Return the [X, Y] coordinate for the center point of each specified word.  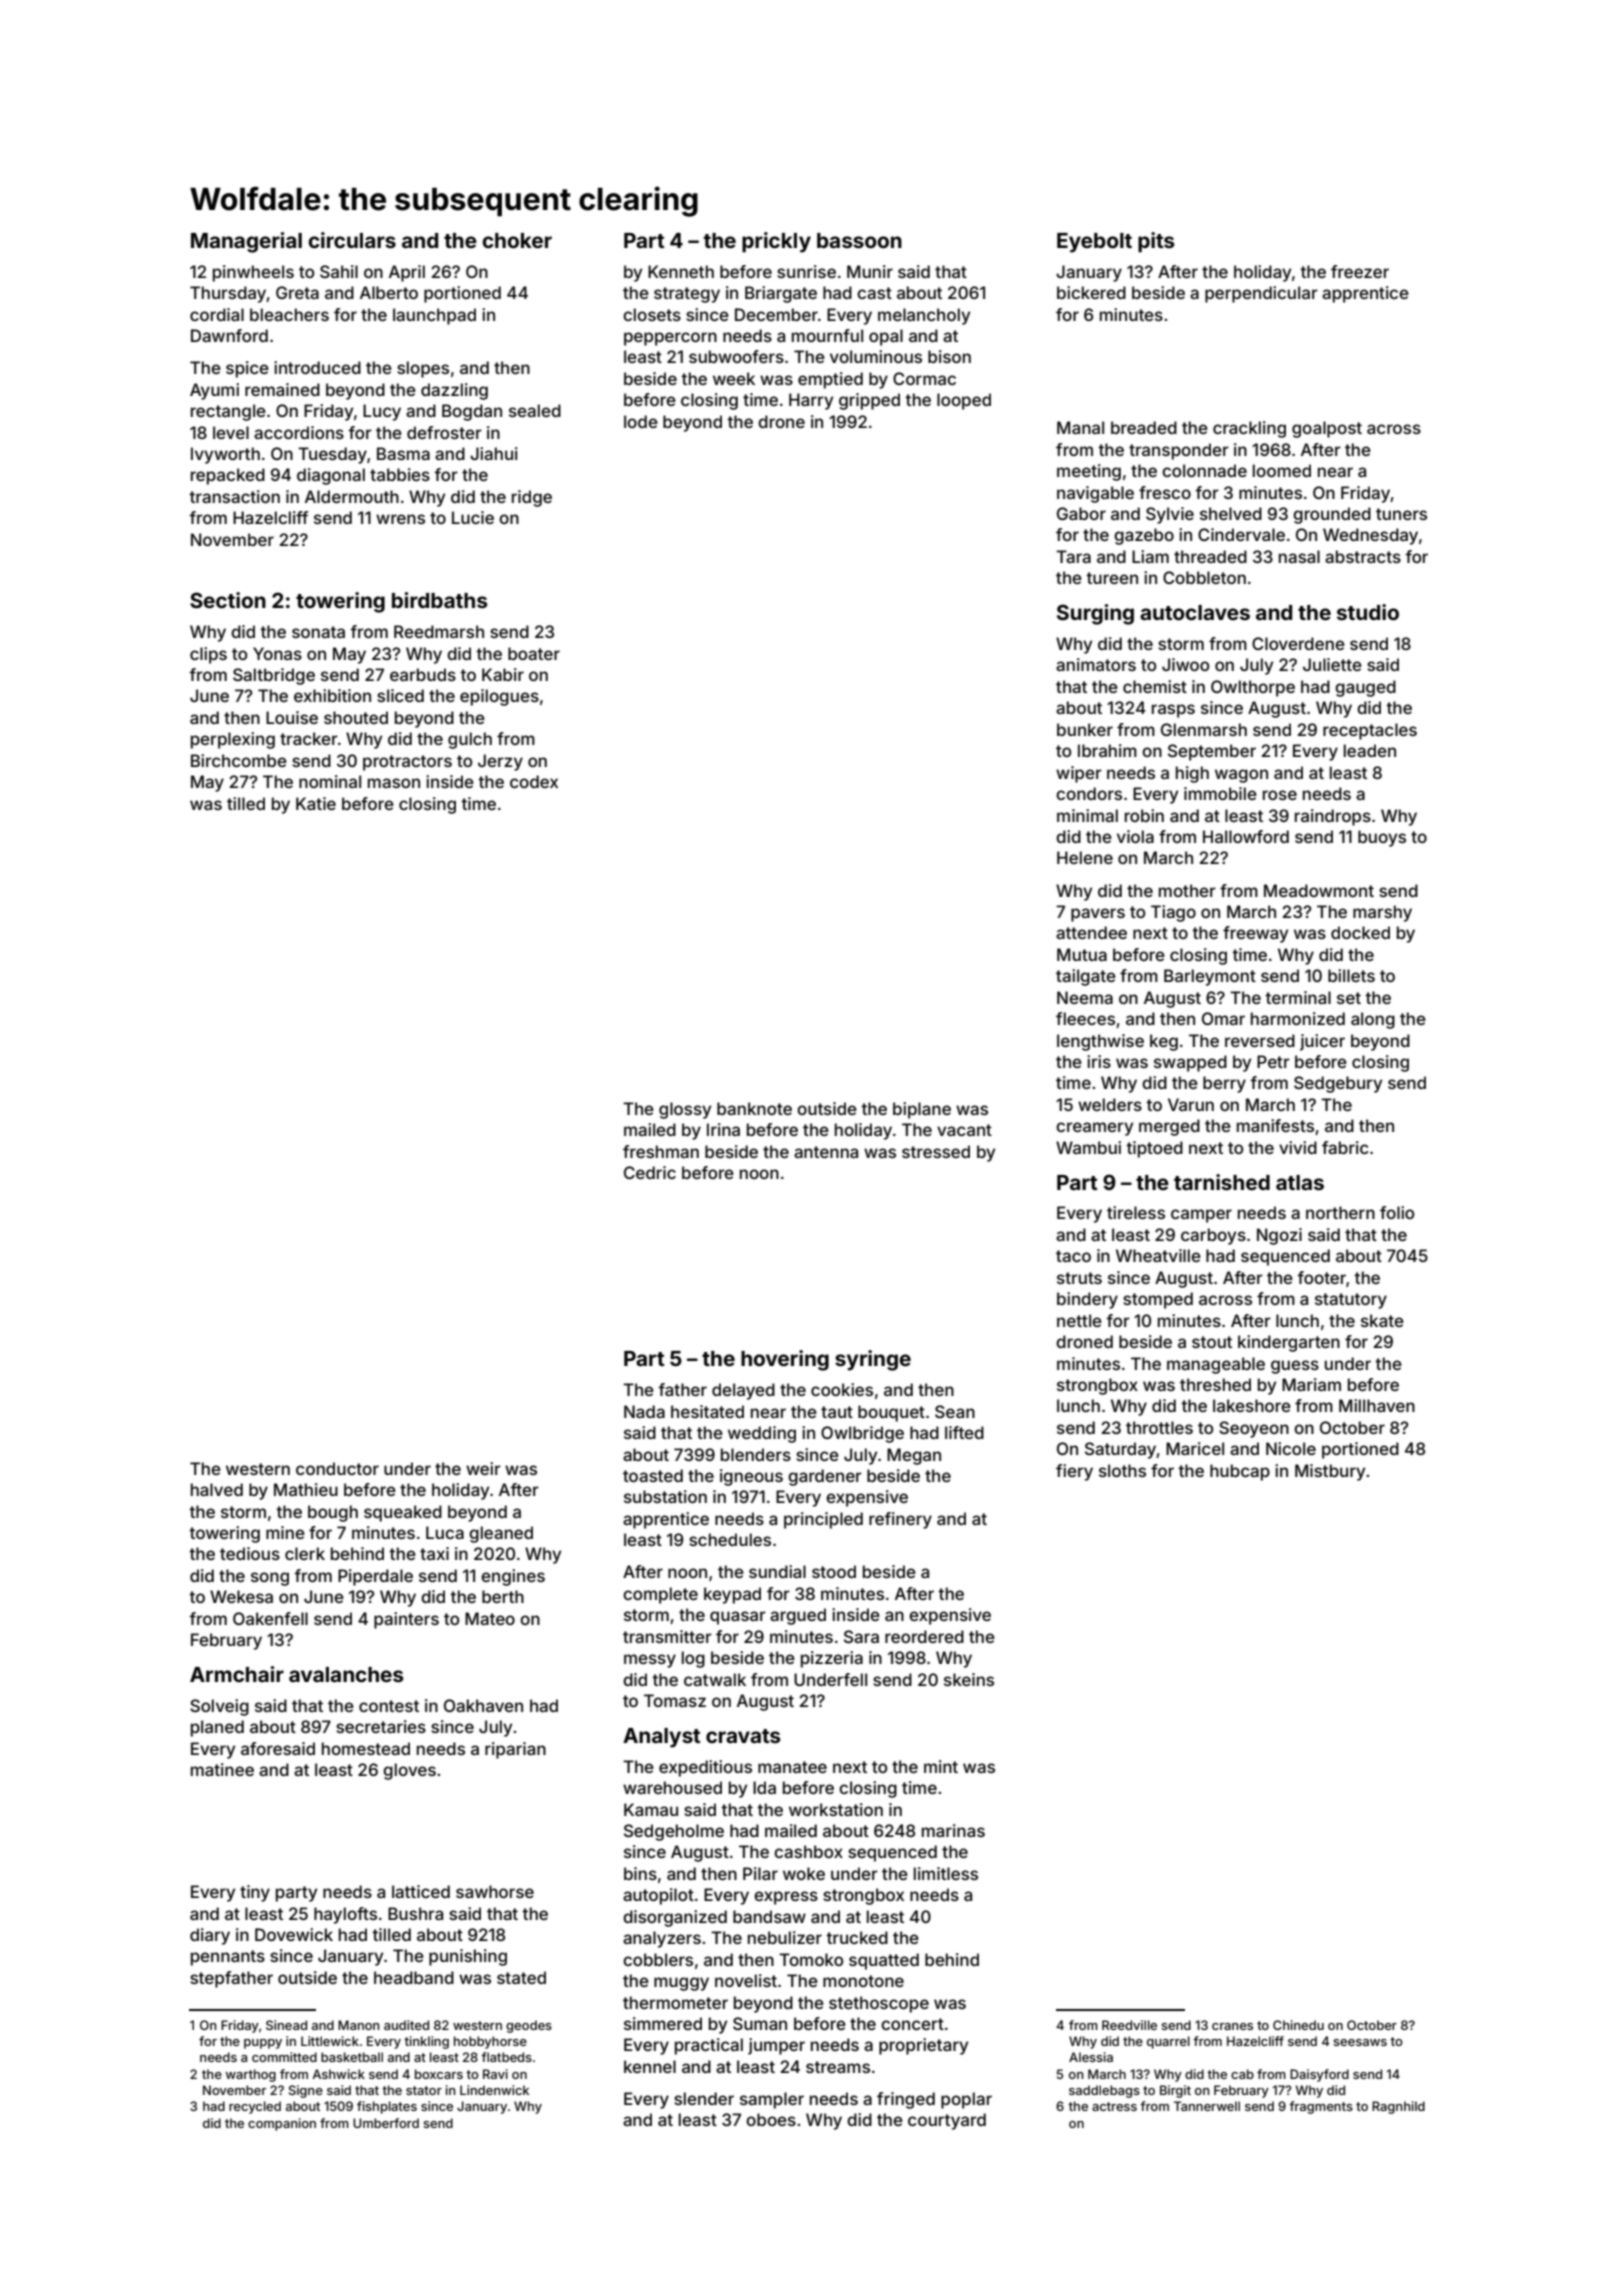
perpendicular [1261, 294]
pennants [228, 1958]
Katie [316, 803]
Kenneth [681, 271]
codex [534, 781]
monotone [863, 1981]
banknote [754, 1108]
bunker [1085, 729]
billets [1351, 975]
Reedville [1129, 2025]
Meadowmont [1319, 890]
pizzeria [832, 1659]
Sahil [339, 271]
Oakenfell [270, 1618]
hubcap [1240, 1472]
